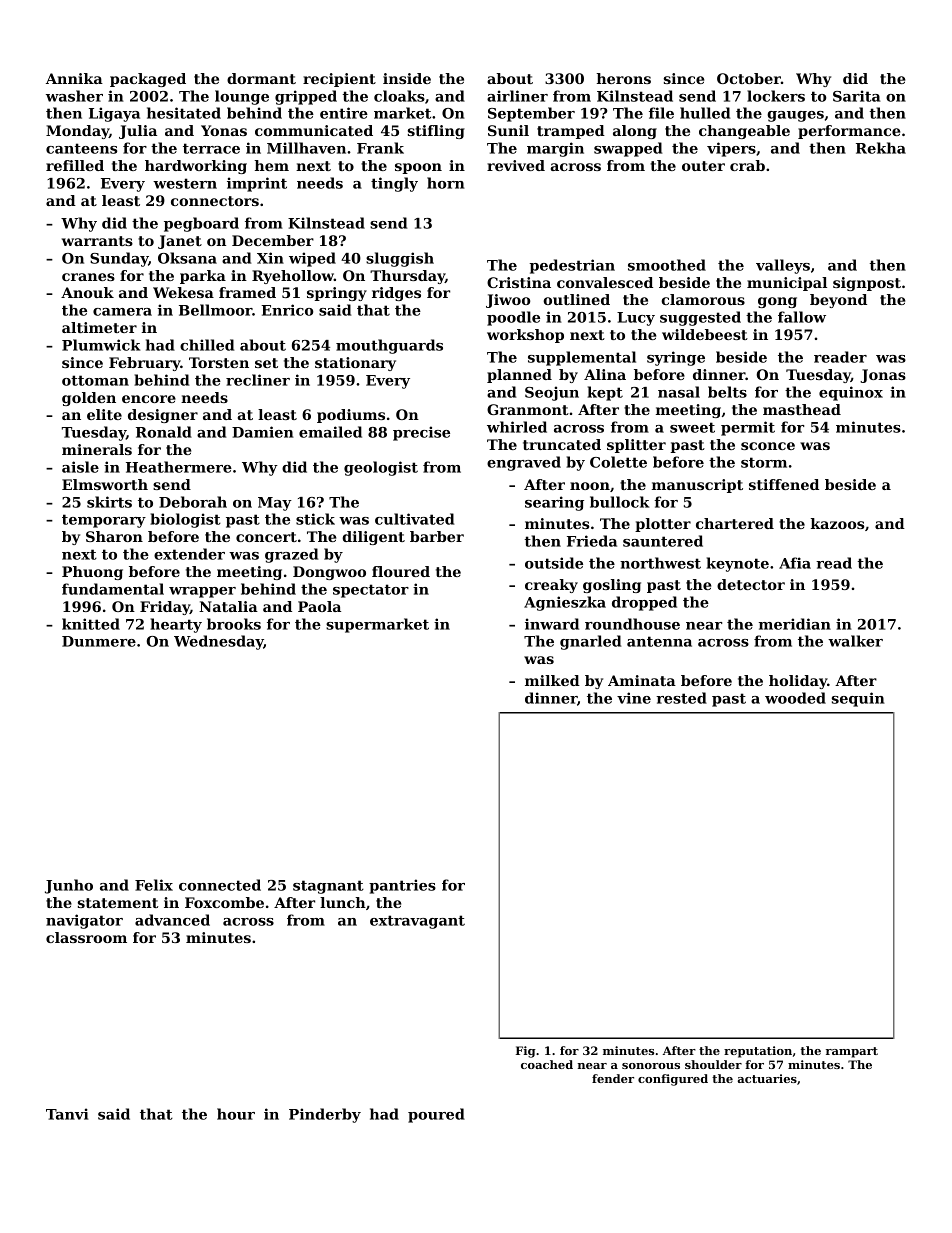 The width and height of the image is (952, 1233). Describe the element at coordinates (547, 1064) in the image. I see `coached` at that location.
